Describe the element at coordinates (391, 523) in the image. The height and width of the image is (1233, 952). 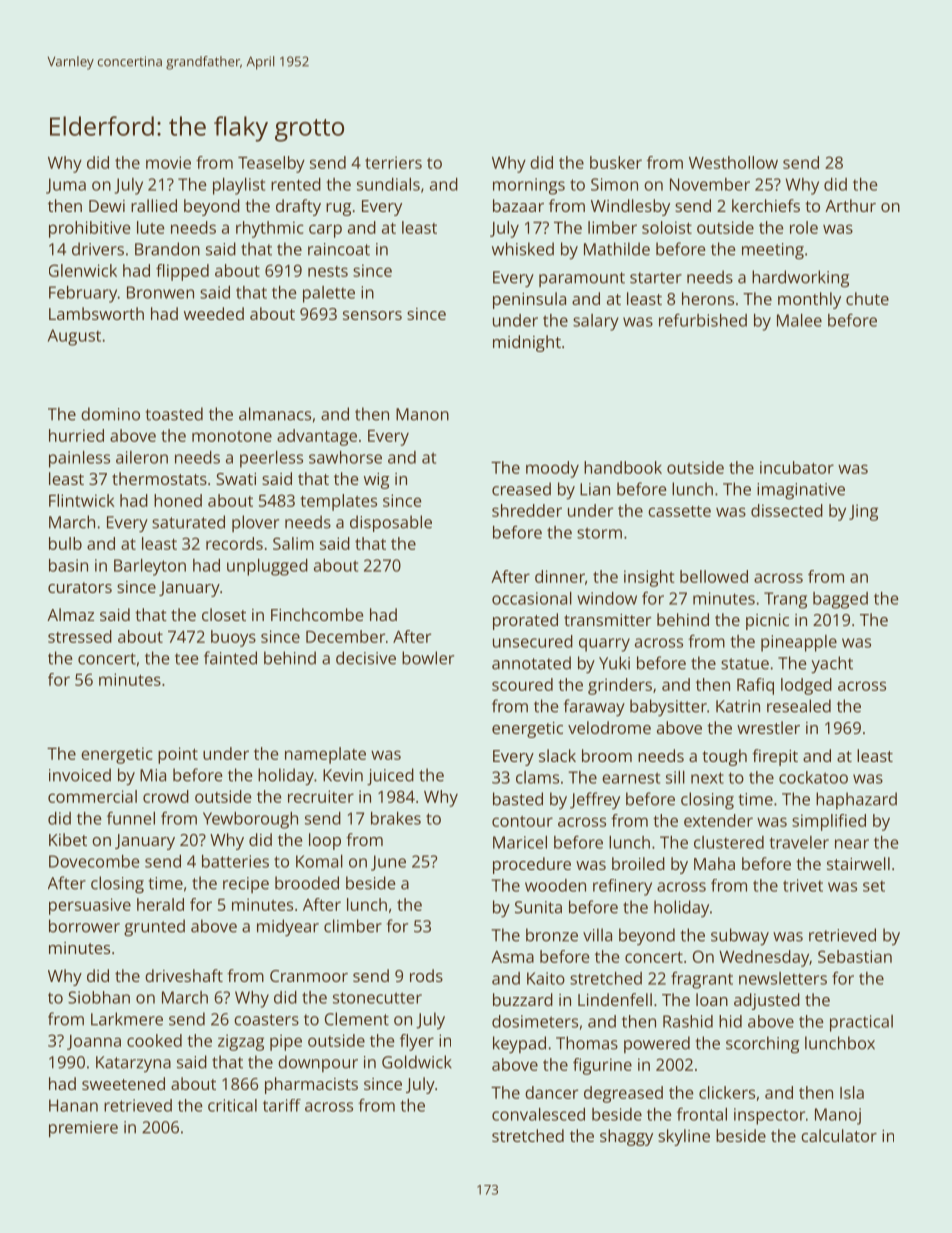
I see `disposable` at that location.
